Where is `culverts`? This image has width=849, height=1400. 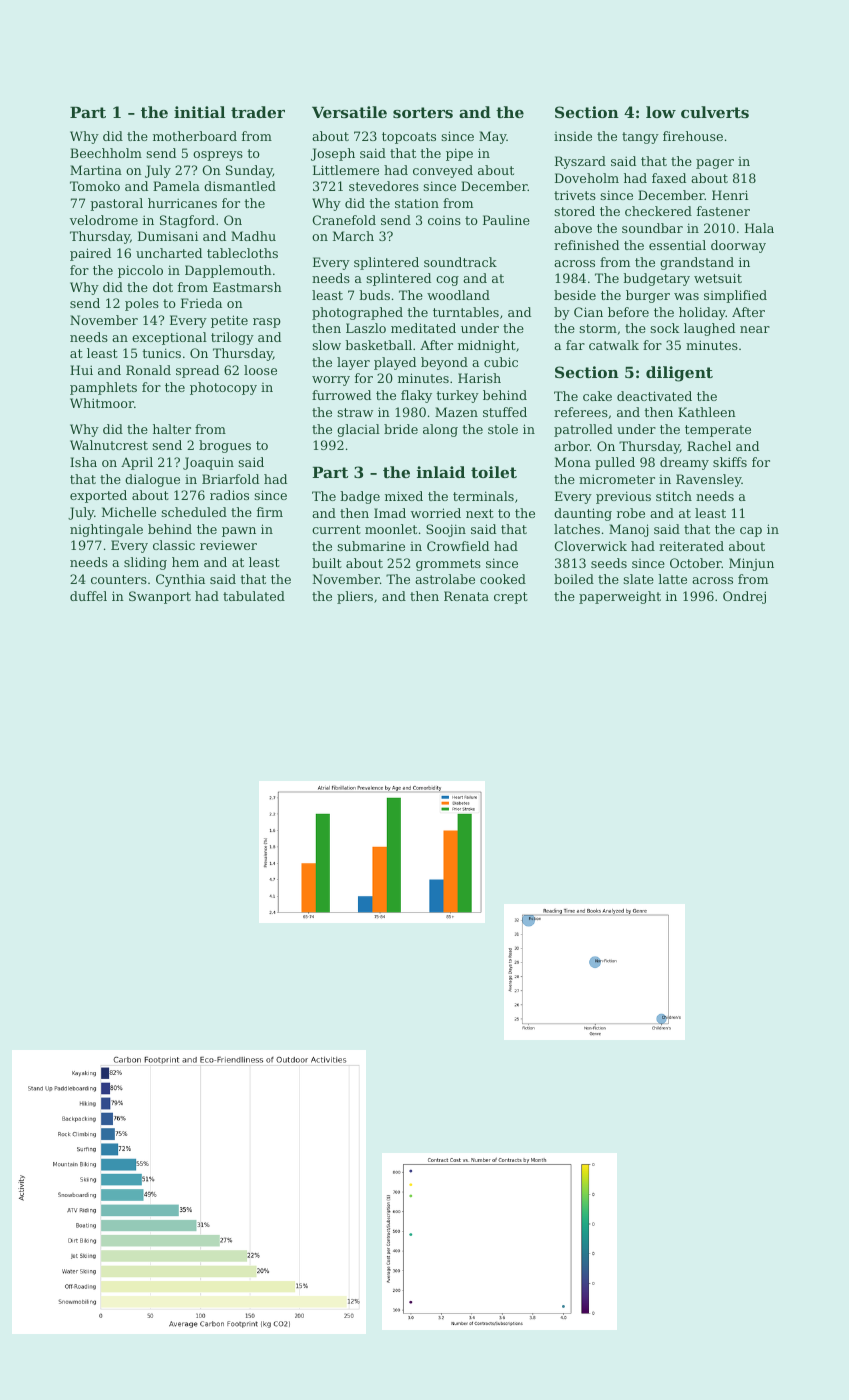
culverts is located at coordinates (715, 112).
